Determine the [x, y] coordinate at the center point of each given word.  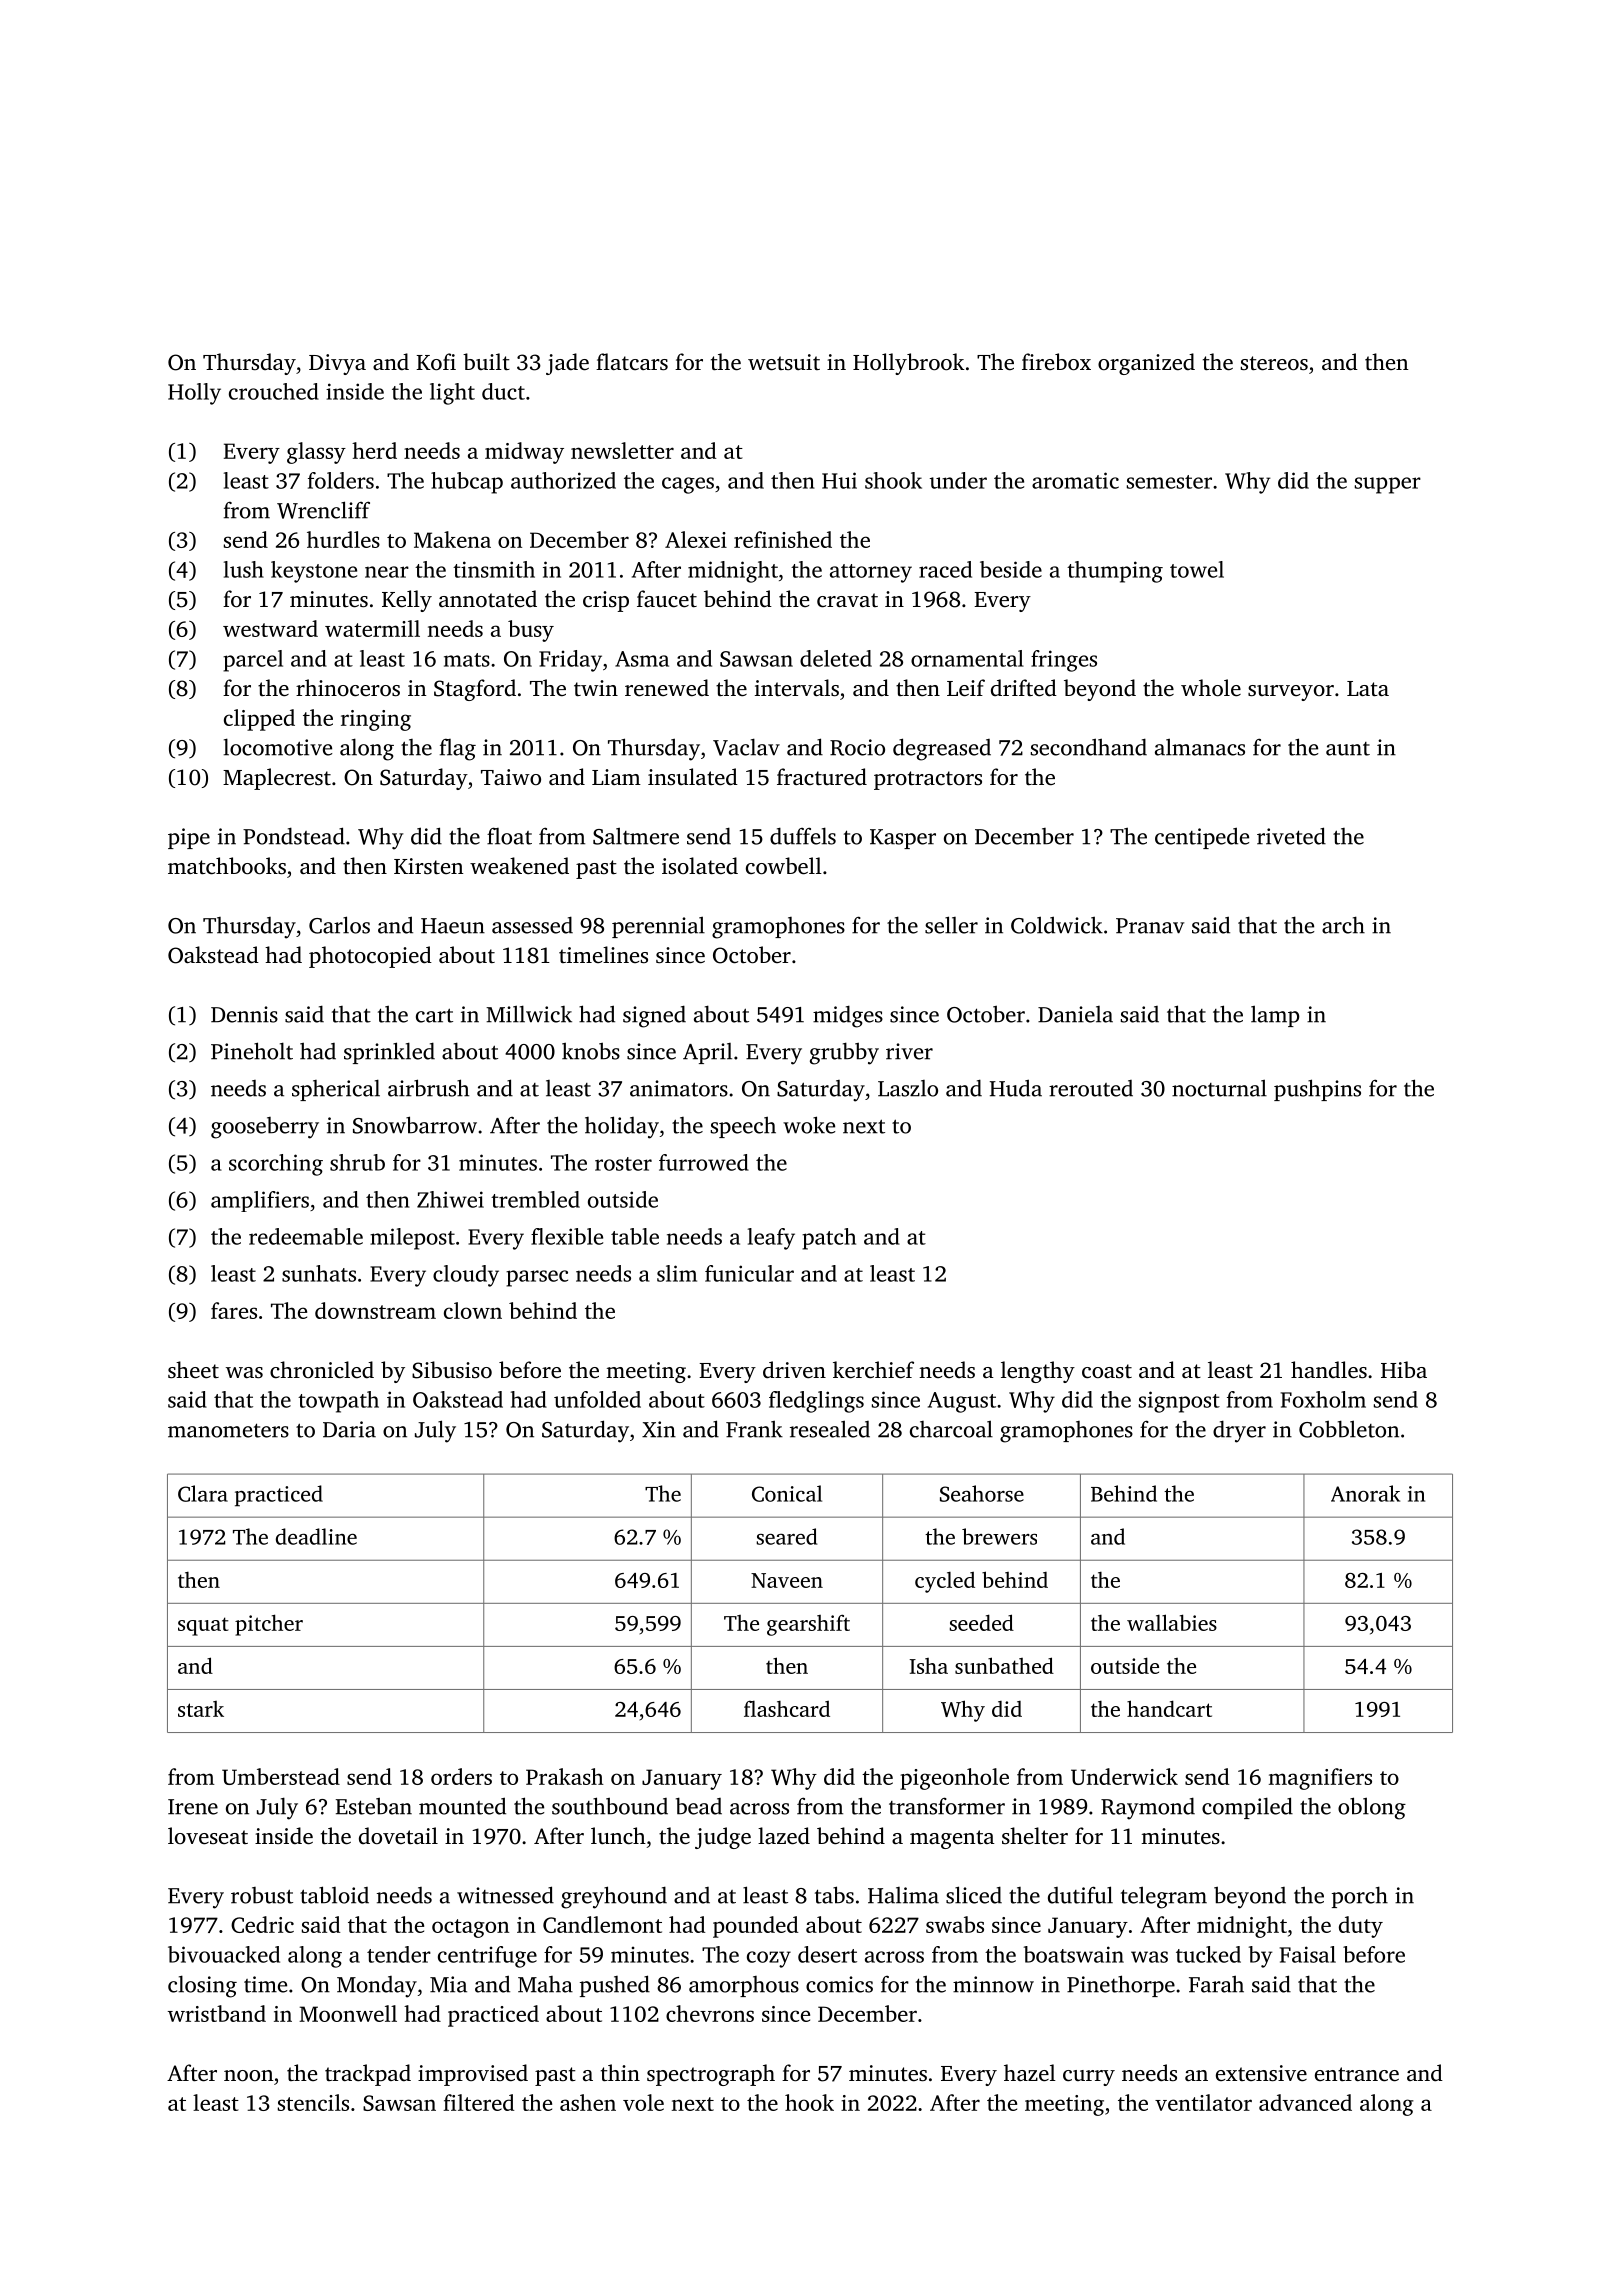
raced [945, 569]
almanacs [1200, 747]
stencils [313, 2102]
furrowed [704, 1162]
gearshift [808, 1625]
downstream [375, 1310]
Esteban [374, 1806]
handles [1329, 1370]
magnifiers [1320, 1779]
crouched [274, 391]
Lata [1368, 688]
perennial [658, 927]
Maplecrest [277, 779]
